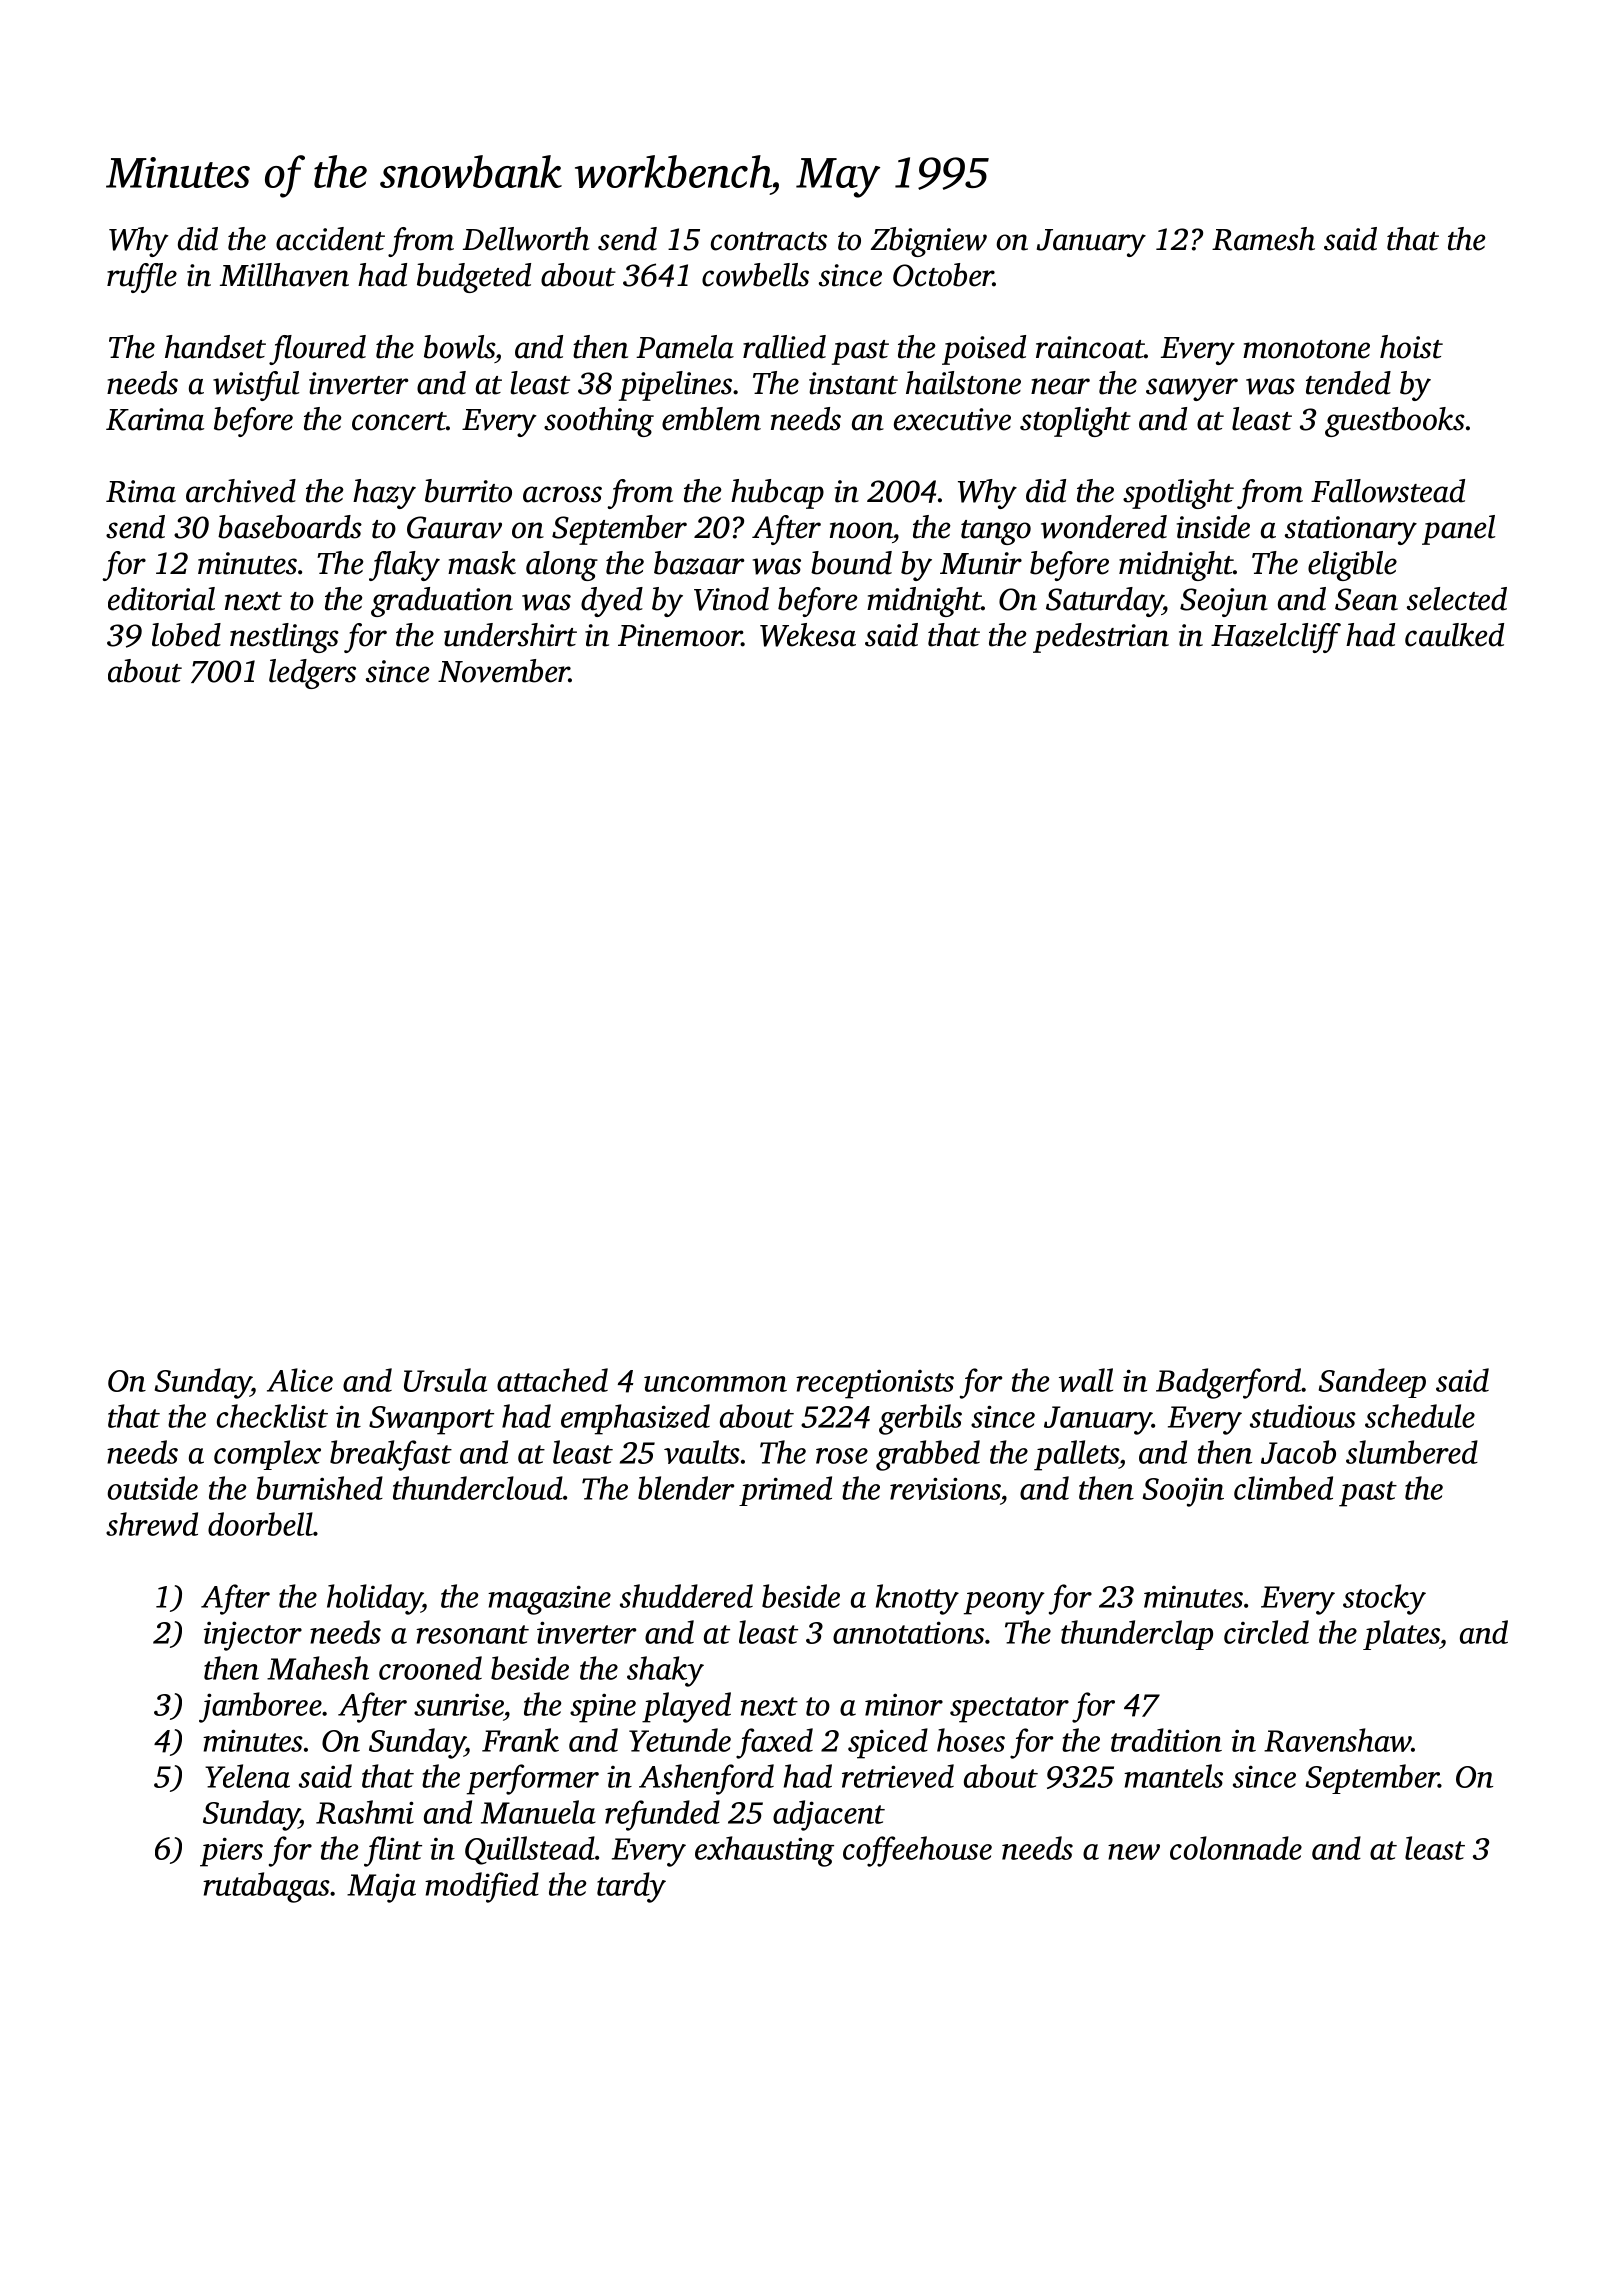 The image size is (1620, 2292). What do you see at coordinates (1412, 1452) in the page?
I see `slumbered` at bounding box center [1412, 1452].
